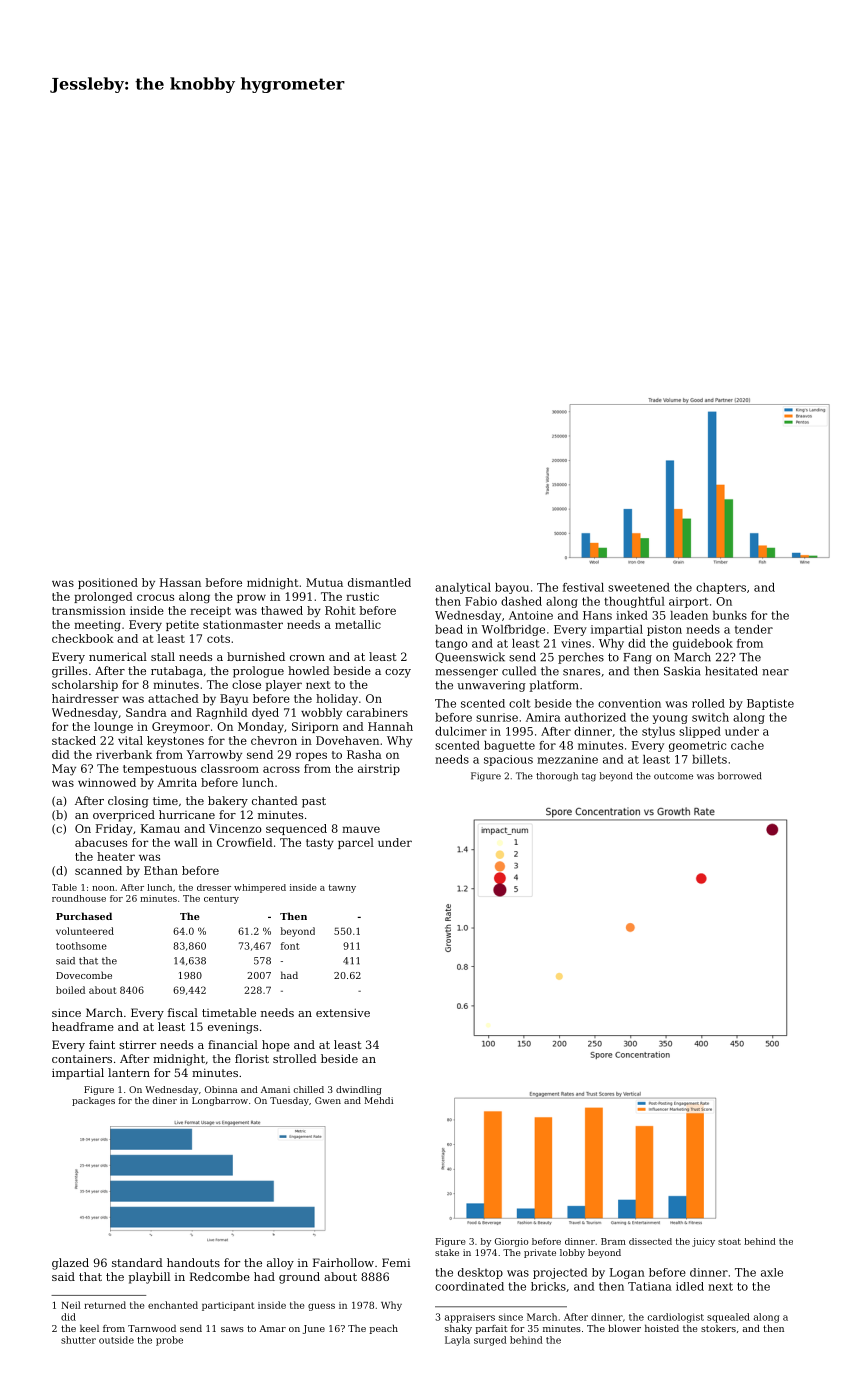 The width and height of the screenshot is (849, 1400). What do you see at coordinates (83, 1026) in the screenshot?
I see `headframe` at bounding box center [83, 1026].
